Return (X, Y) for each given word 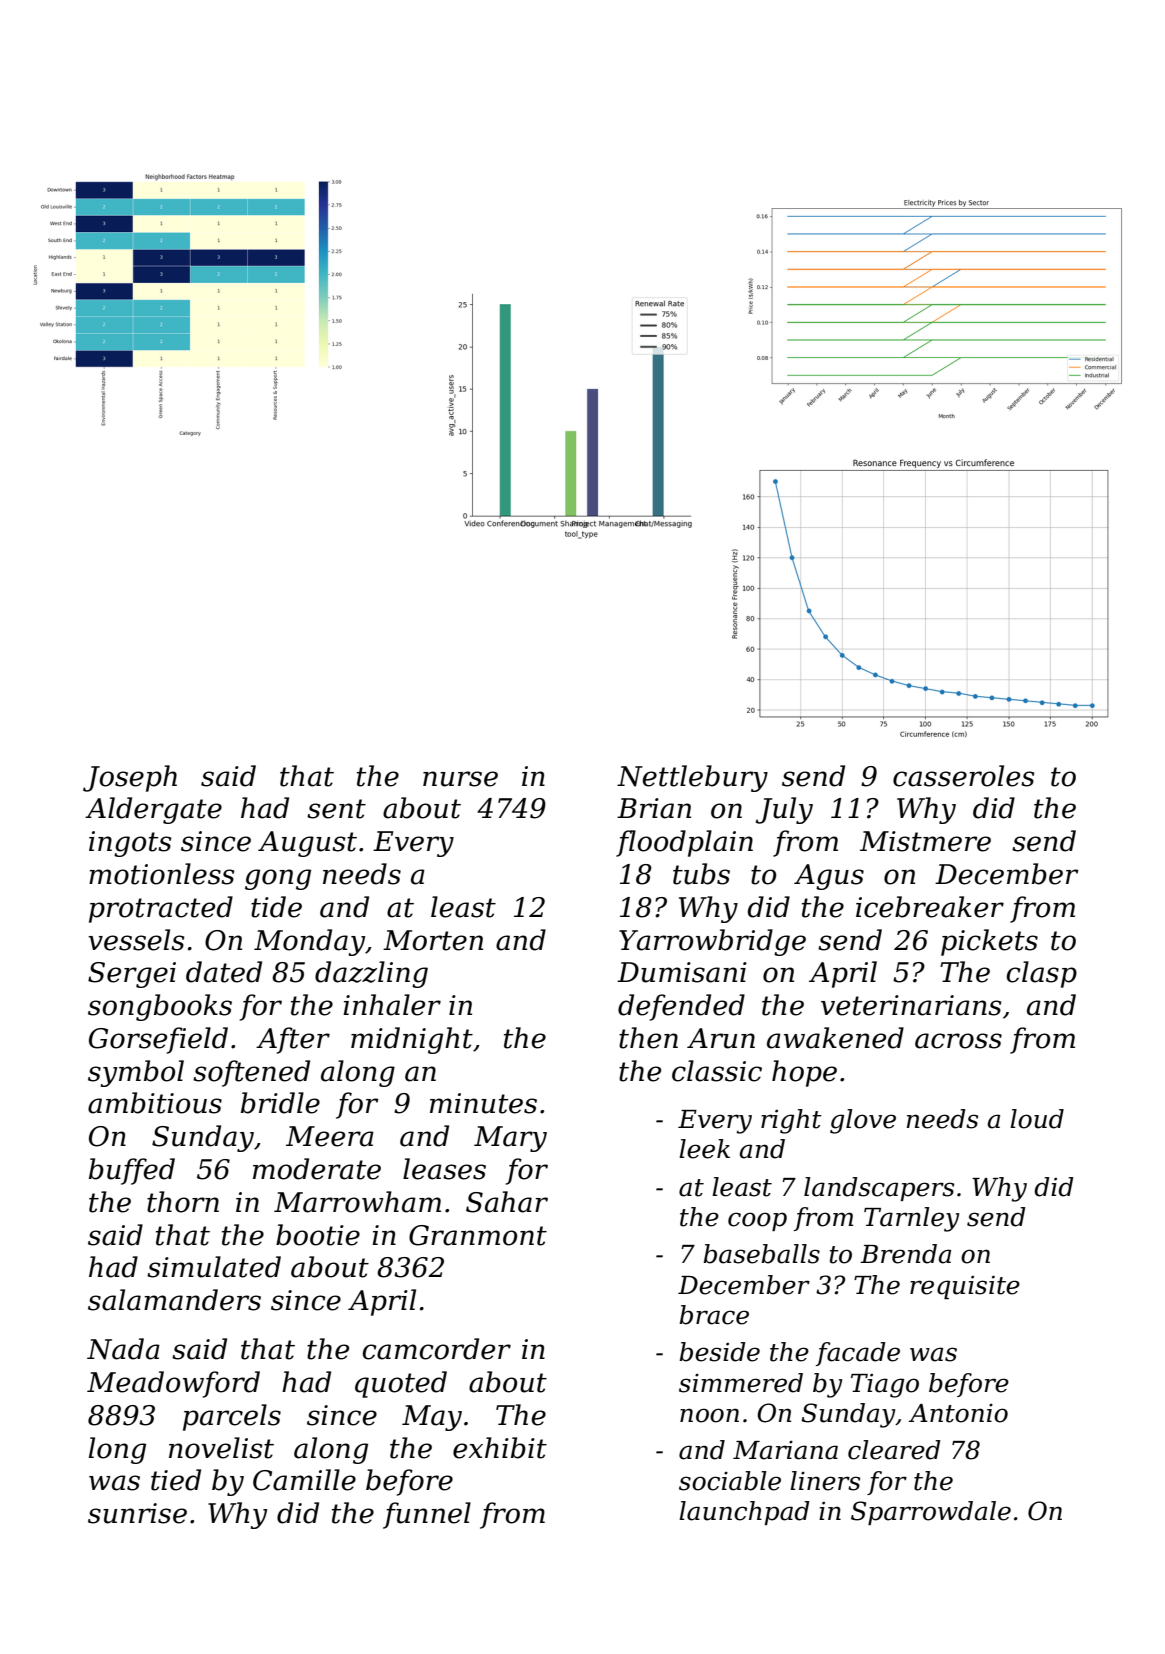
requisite (965, 1287)
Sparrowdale (931, 1513)
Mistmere (925, 841)
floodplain (684, 843)
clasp (1041, 974)
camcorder (436, 1349)
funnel (427, 1515)
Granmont (478, 1235)
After (293, 1040)
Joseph (130, 778)
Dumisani (682, 972)
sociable (730, 1481)
